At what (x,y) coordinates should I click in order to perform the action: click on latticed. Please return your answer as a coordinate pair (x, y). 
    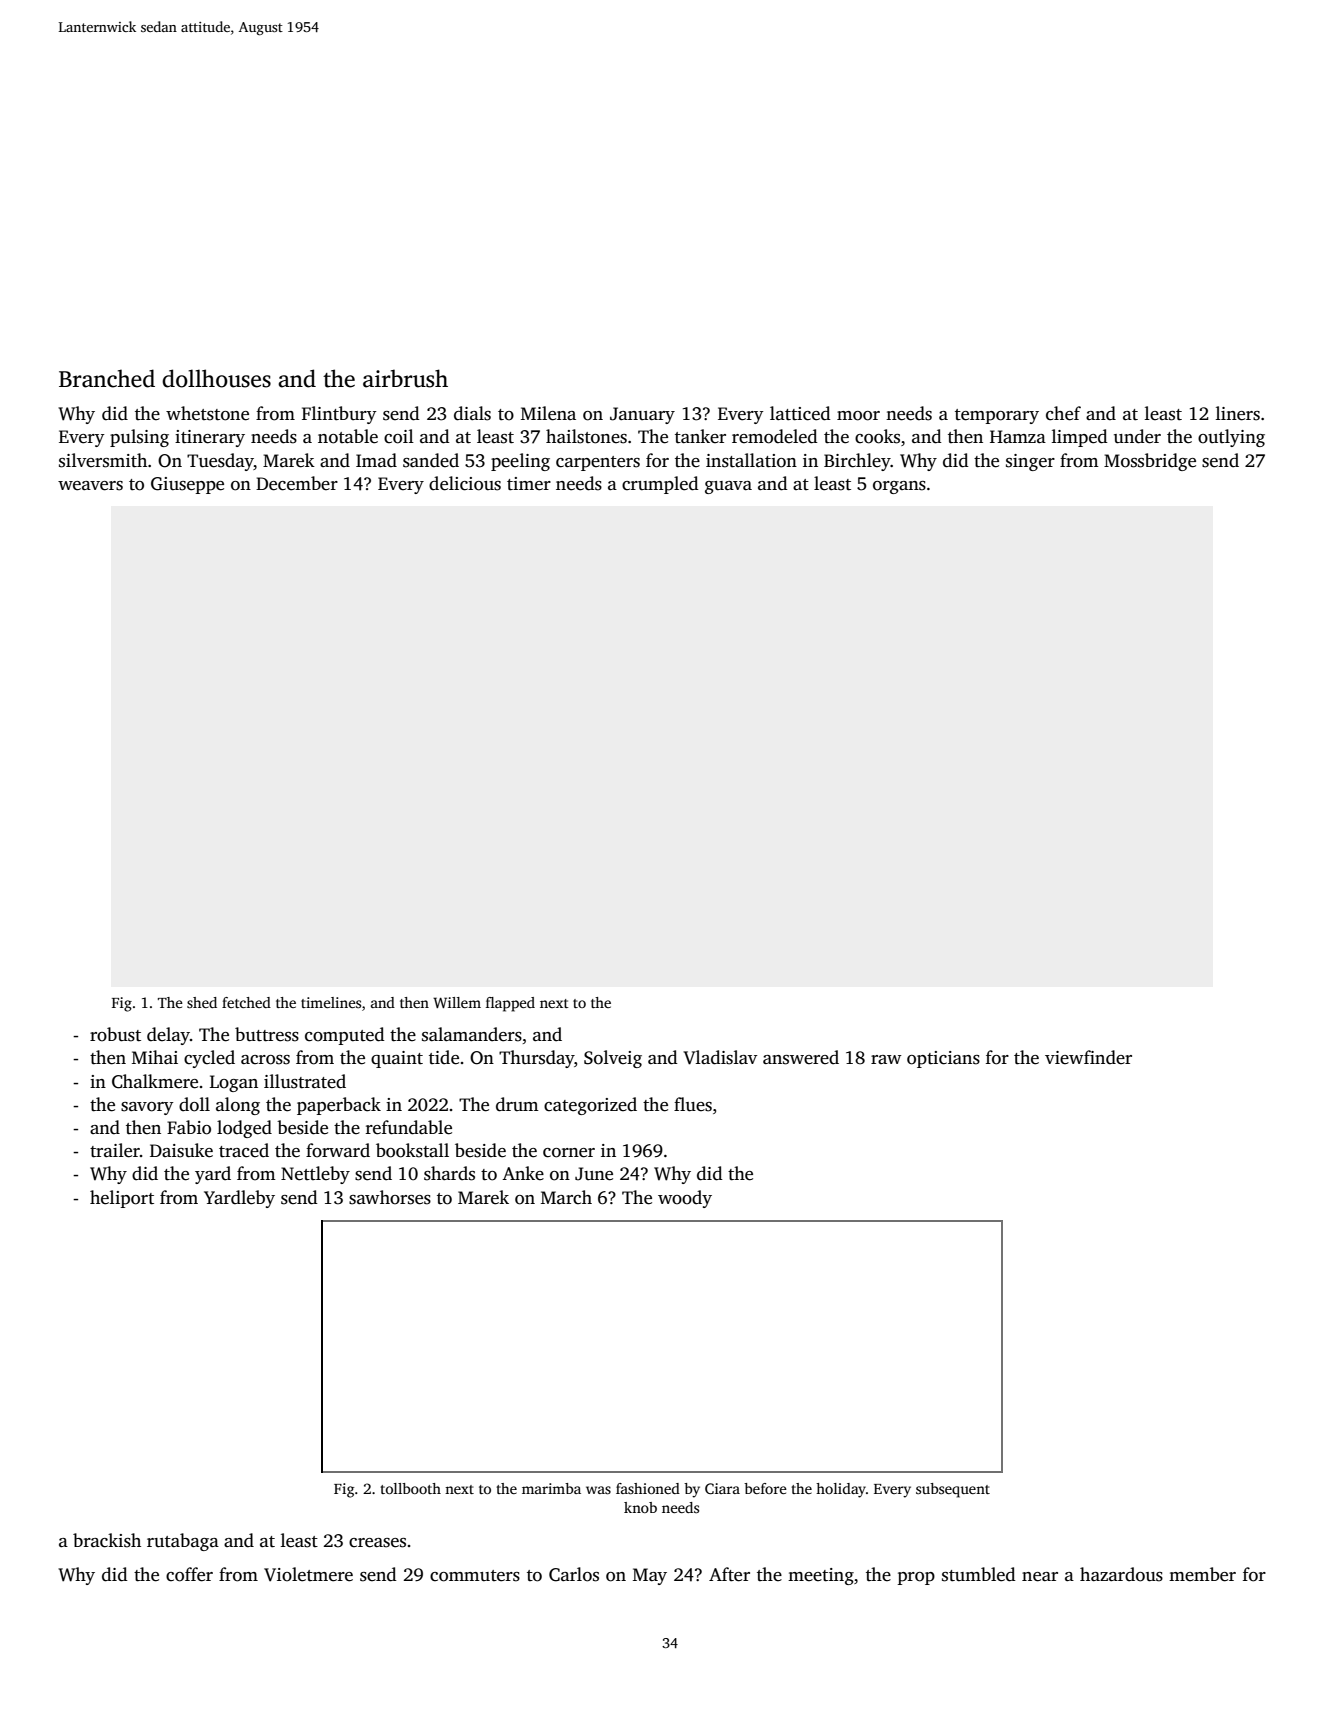
    Looking at the image, I should click on (800, 413).
